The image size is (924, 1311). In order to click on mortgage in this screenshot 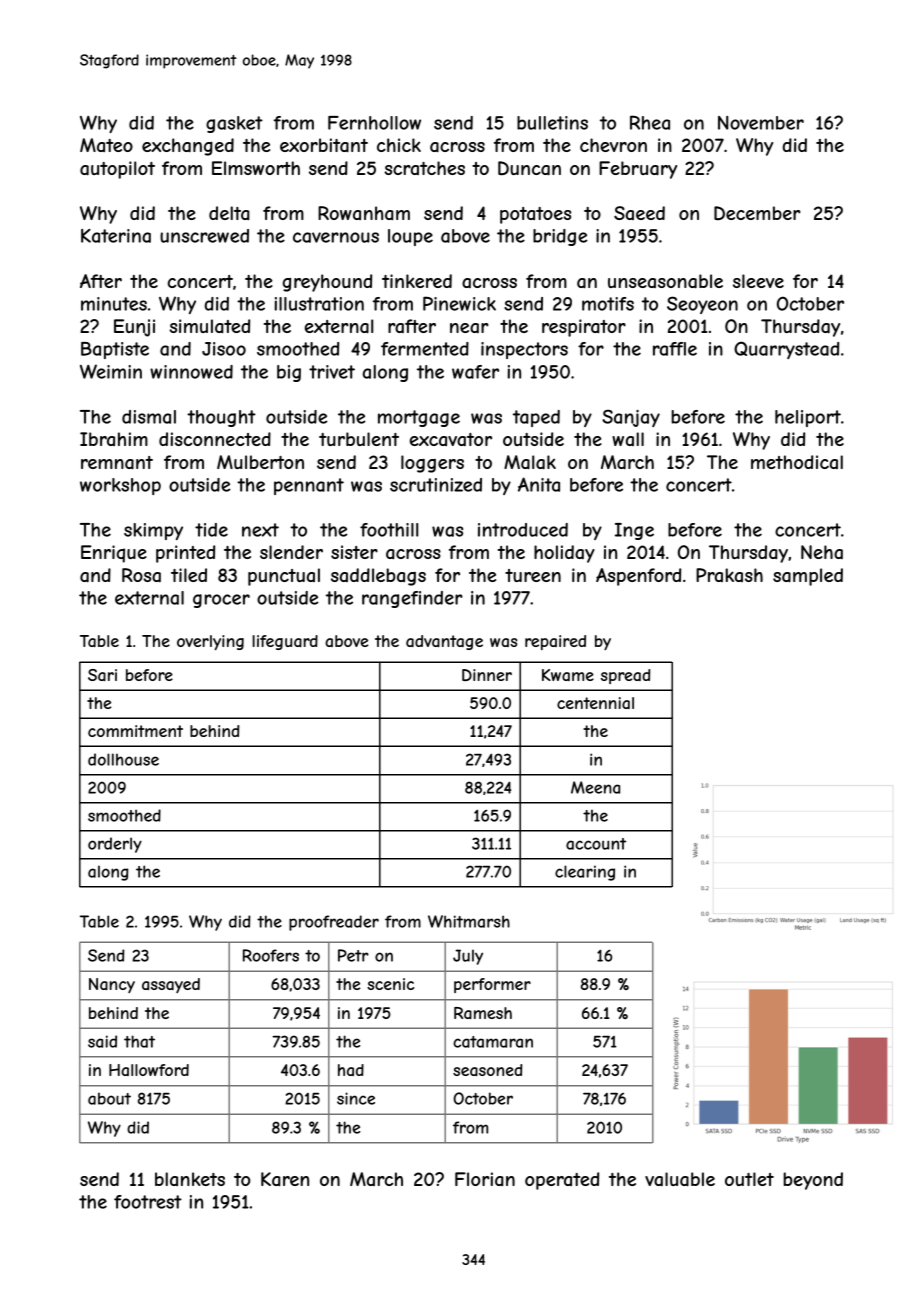, I will do `click(419, 418)`.
